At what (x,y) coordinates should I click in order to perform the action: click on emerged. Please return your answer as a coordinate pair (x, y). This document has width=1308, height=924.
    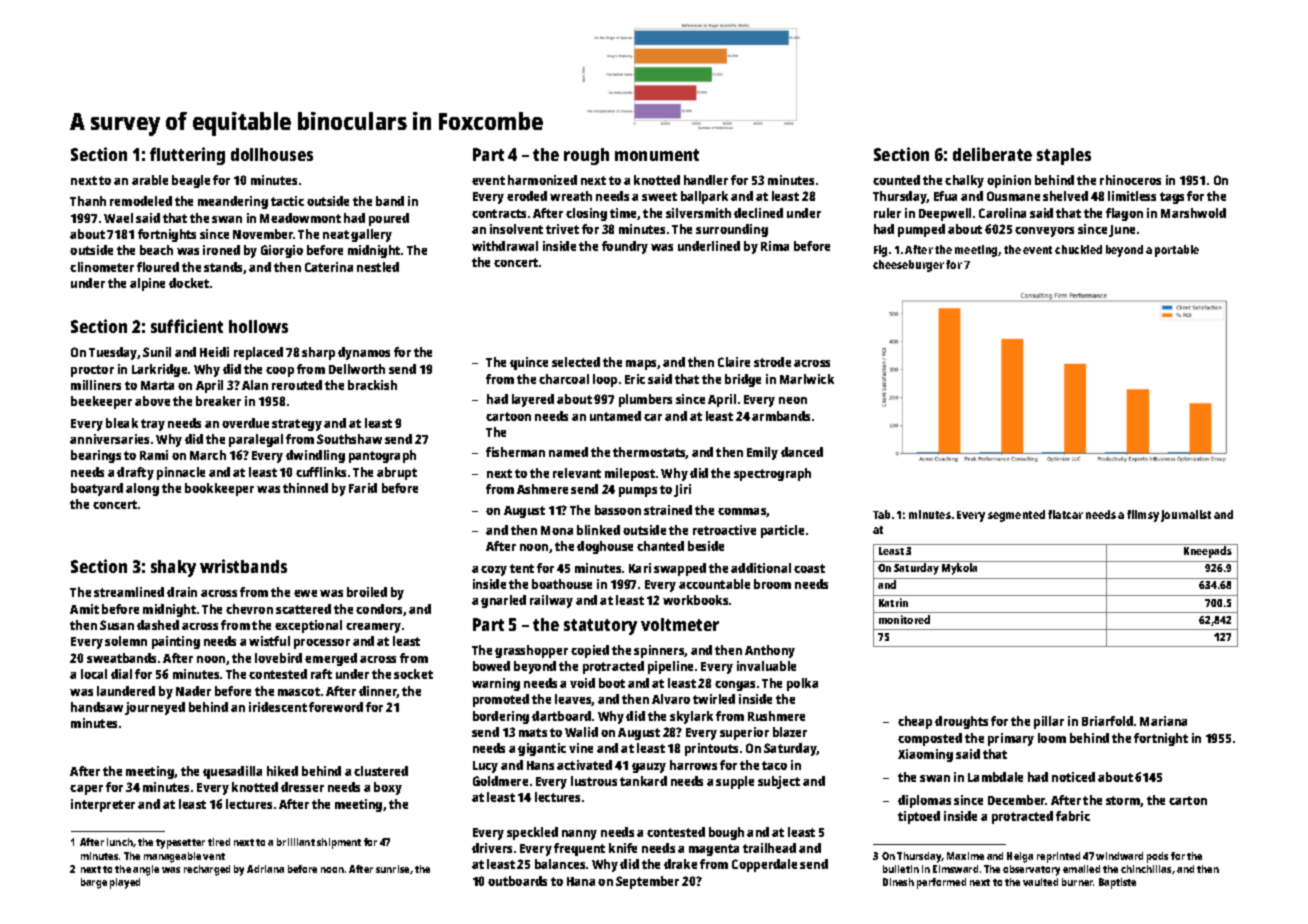
    Looking at the image, I should click on (331, 659).
